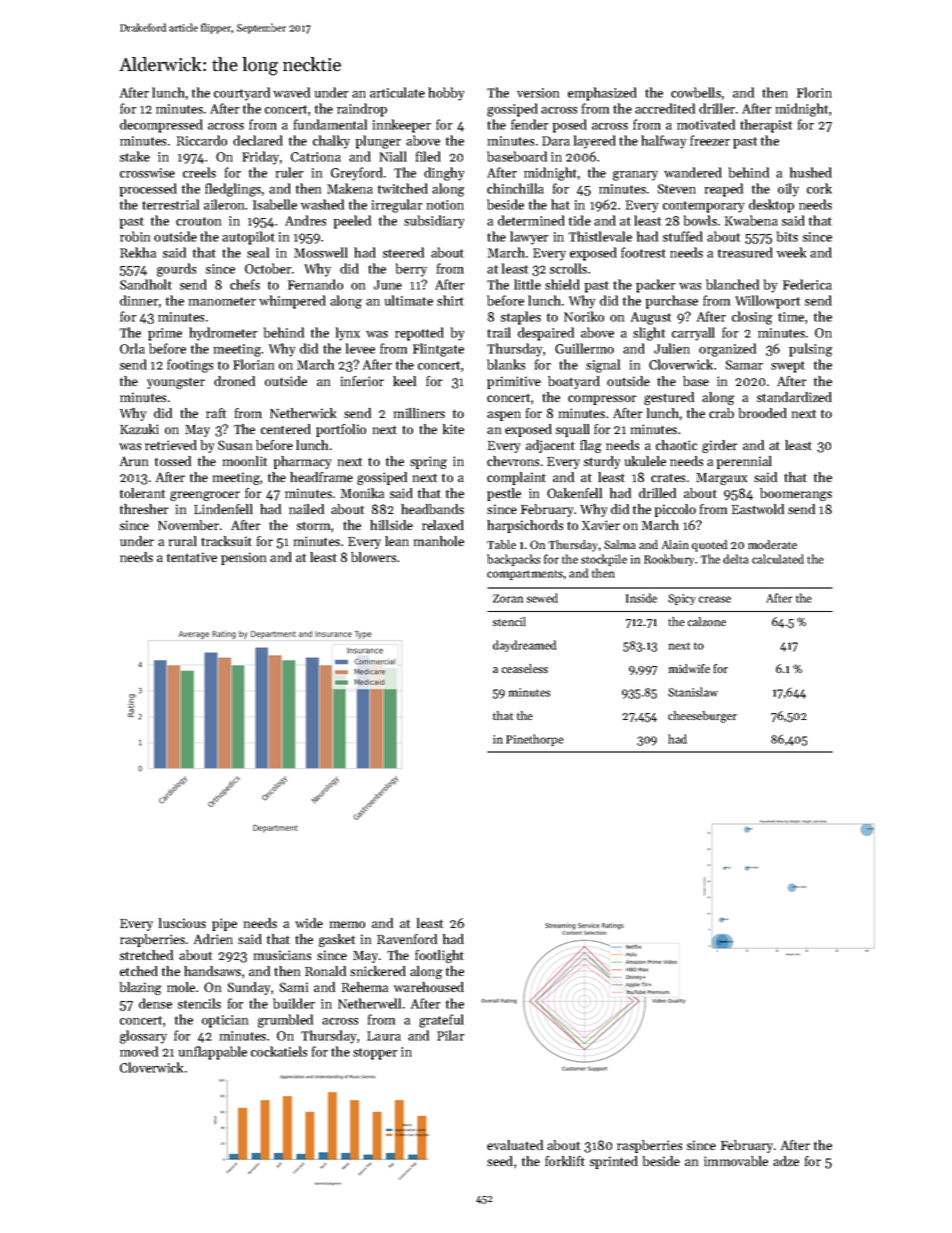 This page has width=952, height=1233. Describe the element at coordinates (446, 94) in the page. I see `hobby` at that location.
